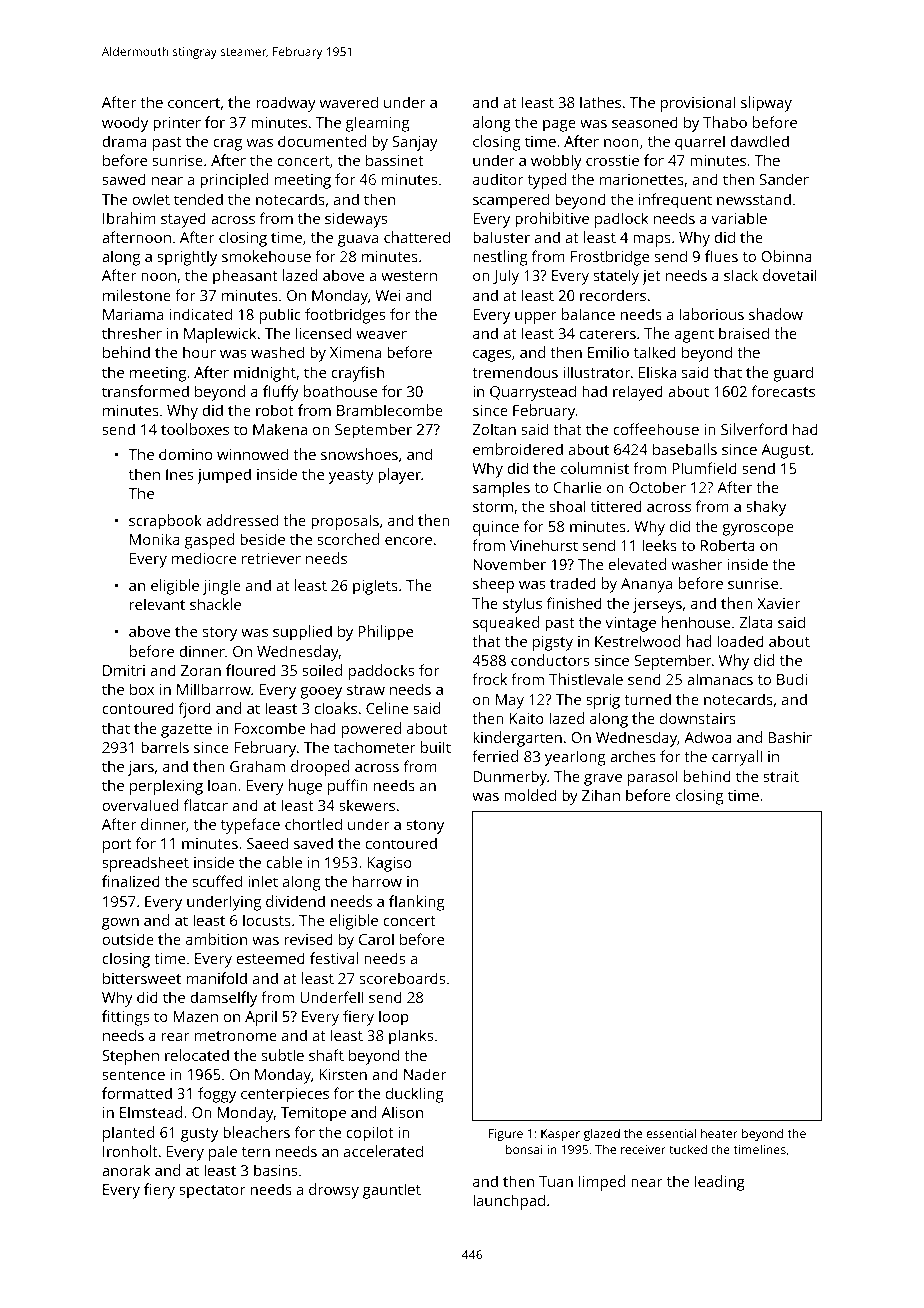  I want to click on Kasper, so click(560, 1135).
